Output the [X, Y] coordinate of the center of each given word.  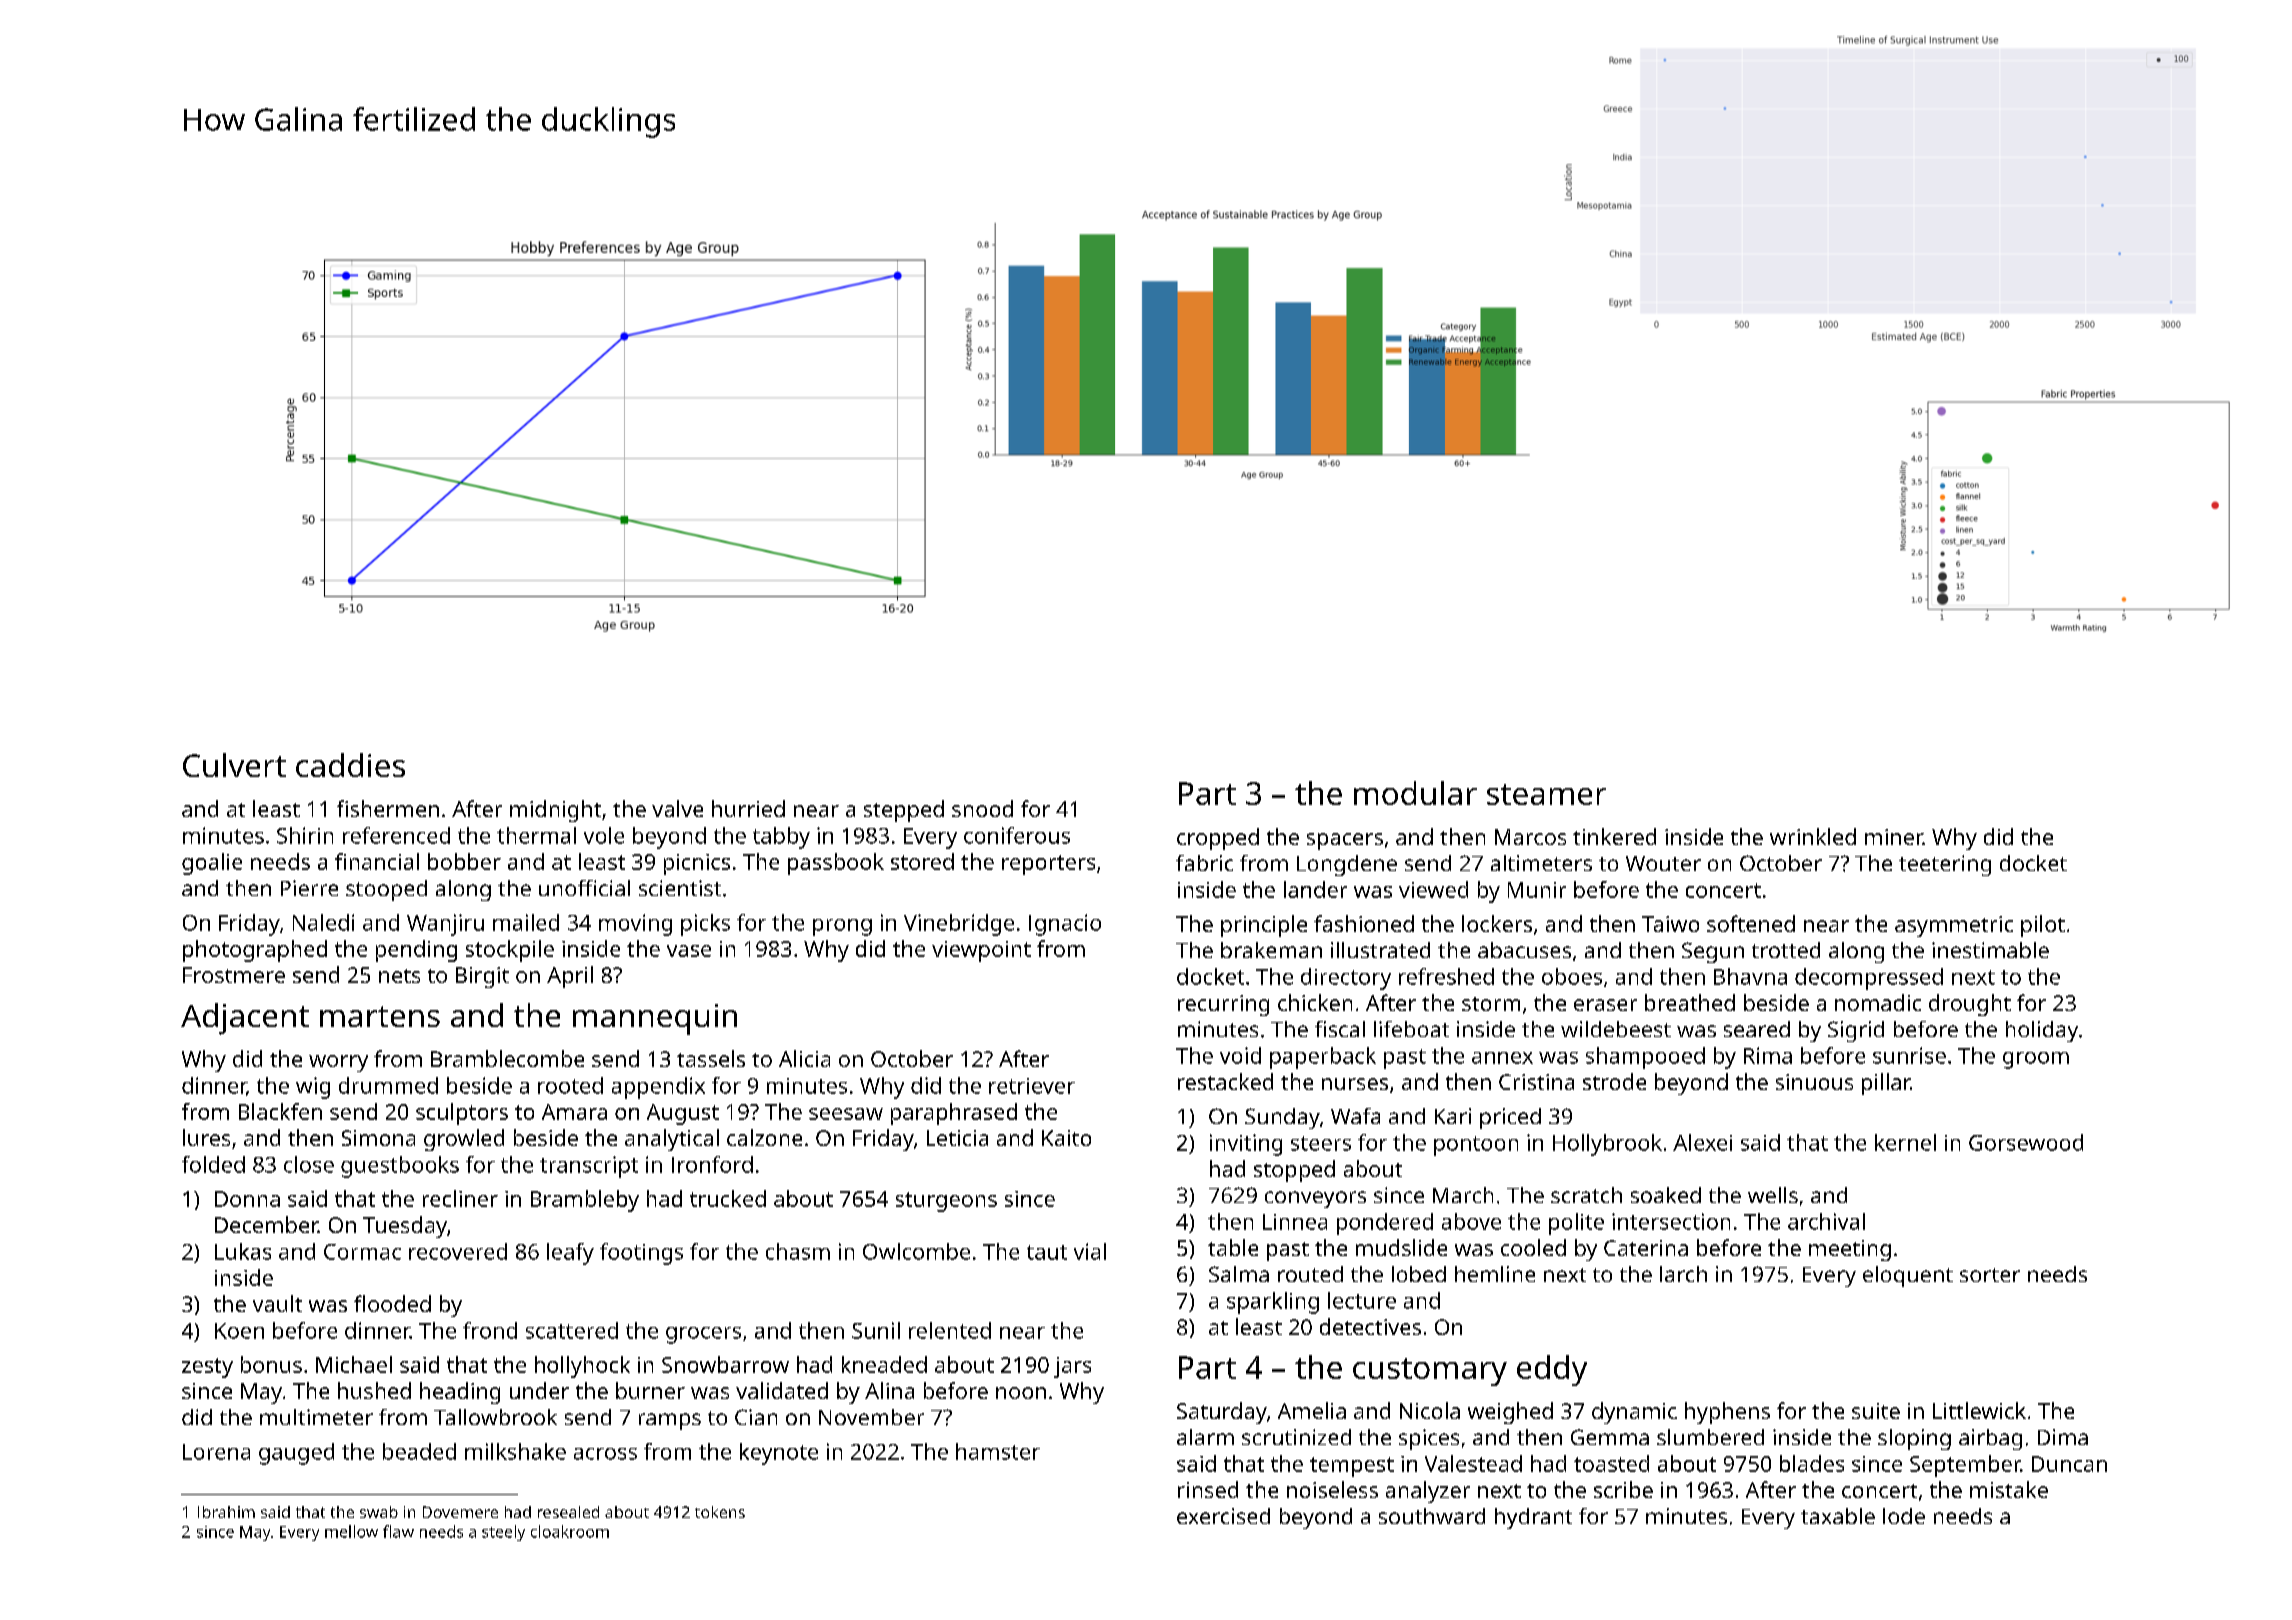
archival [1826, 1221]
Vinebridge [959, 925]
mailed [526, 922]
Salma [1239, 1274]
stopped [1294, 1171]
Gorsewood [2026, 1142]
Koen [239, 1331]
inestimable [1990, 950]
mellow [351, 1531]
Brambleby [585, 1201]
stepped [904, 811]
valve [677, 808]
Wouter [1663, 863]
